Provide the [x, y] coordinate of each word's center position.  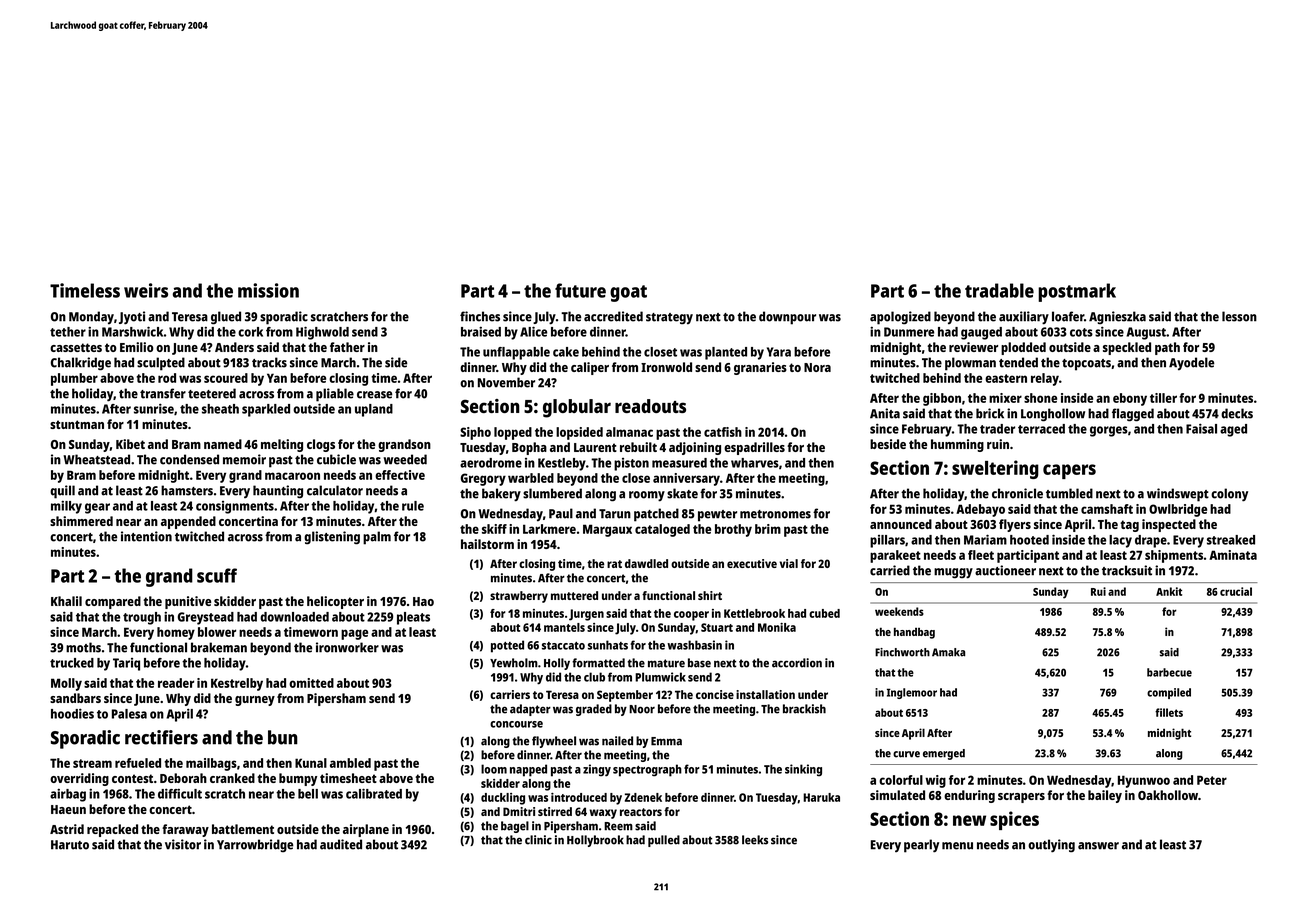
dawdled [646, 563]
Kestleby [562, 464]
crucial [1236, 591]
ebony [1130, 399]
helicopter [335, 602]
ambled [350, 763]
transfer [163, 393]
